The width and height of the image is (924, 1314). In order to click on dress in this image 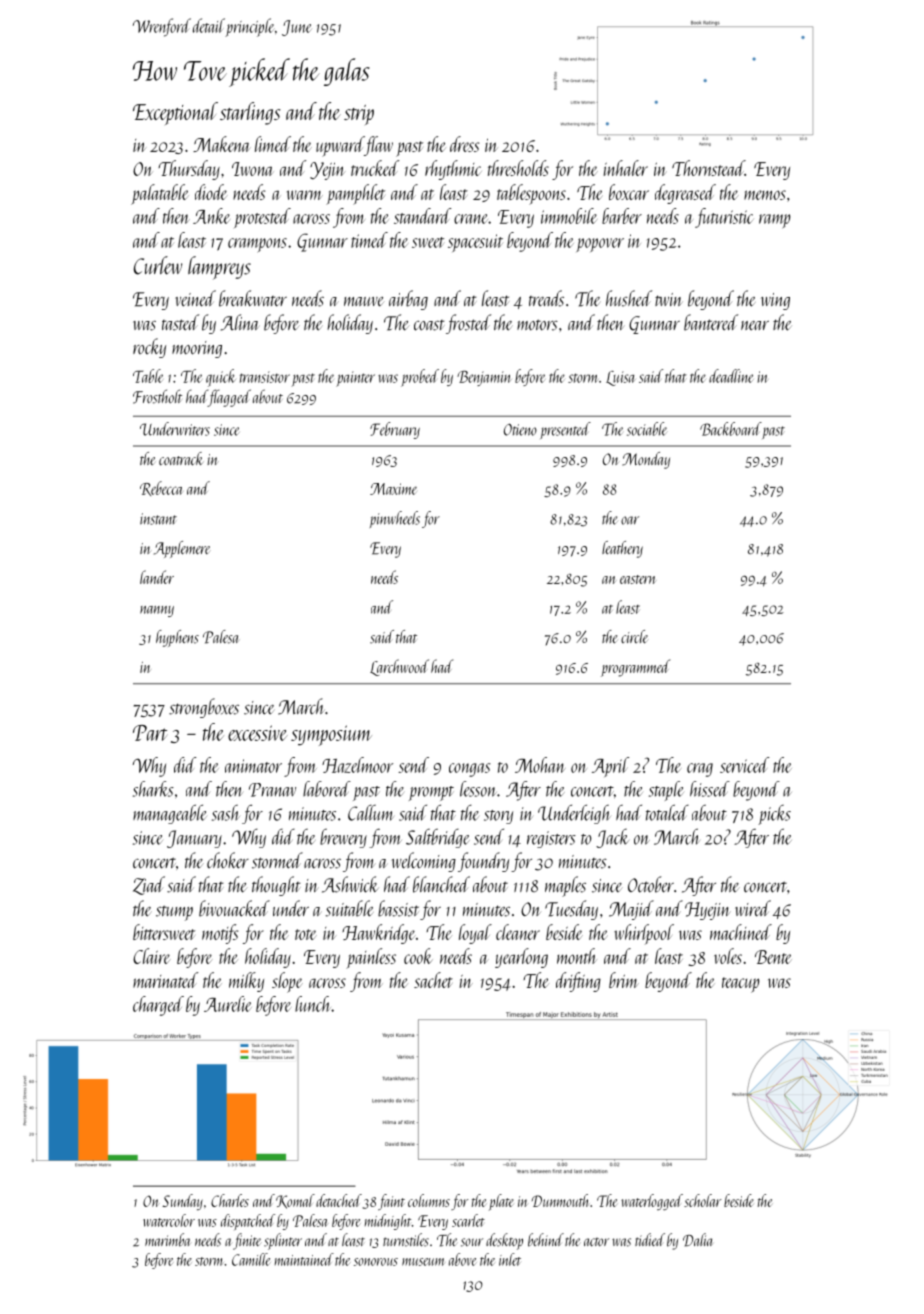, I will do `click(464, 144)`.
